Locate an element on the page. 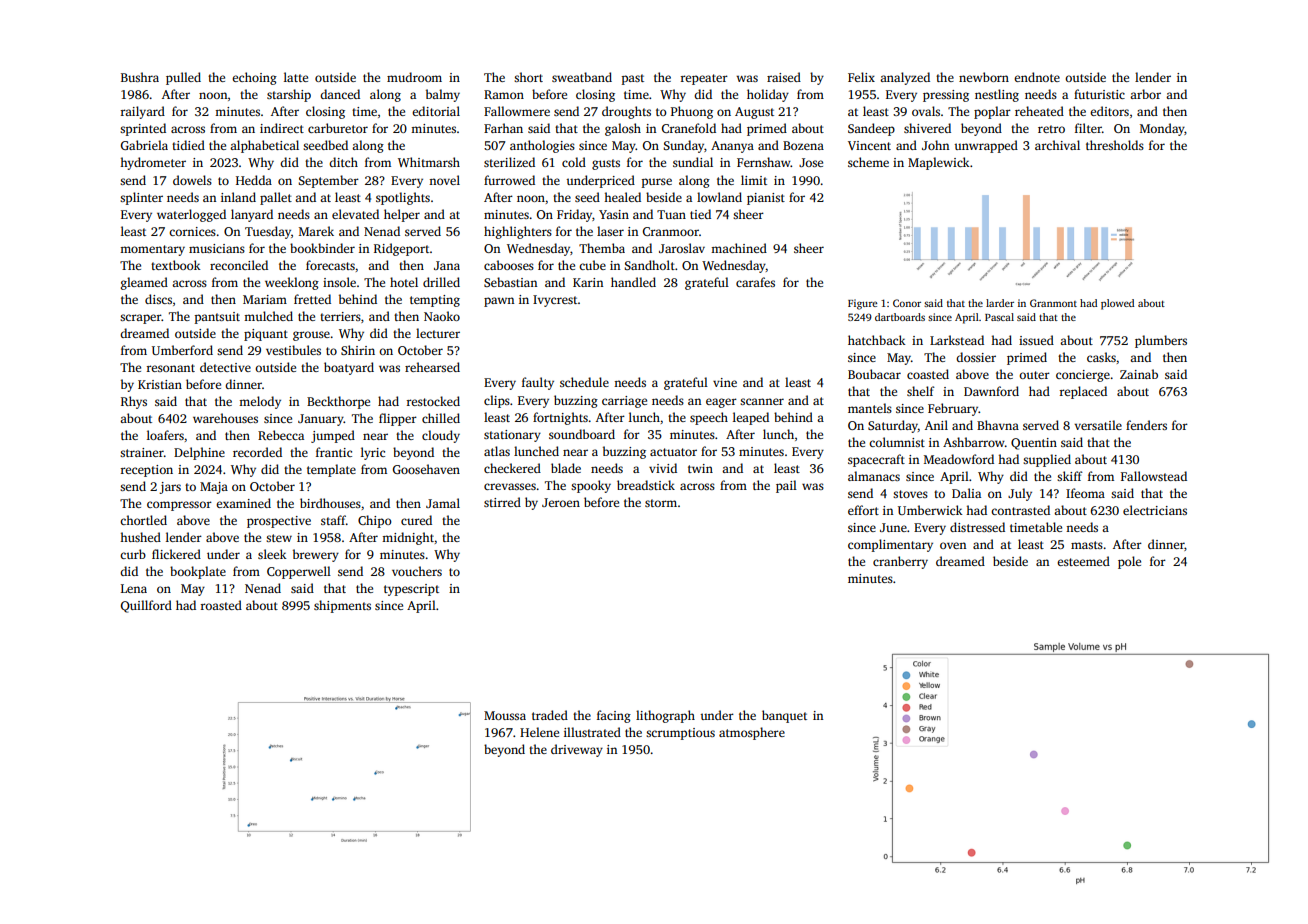 This document has height=924, width=1308. Umberwick is located at coordinates (930, 510).
